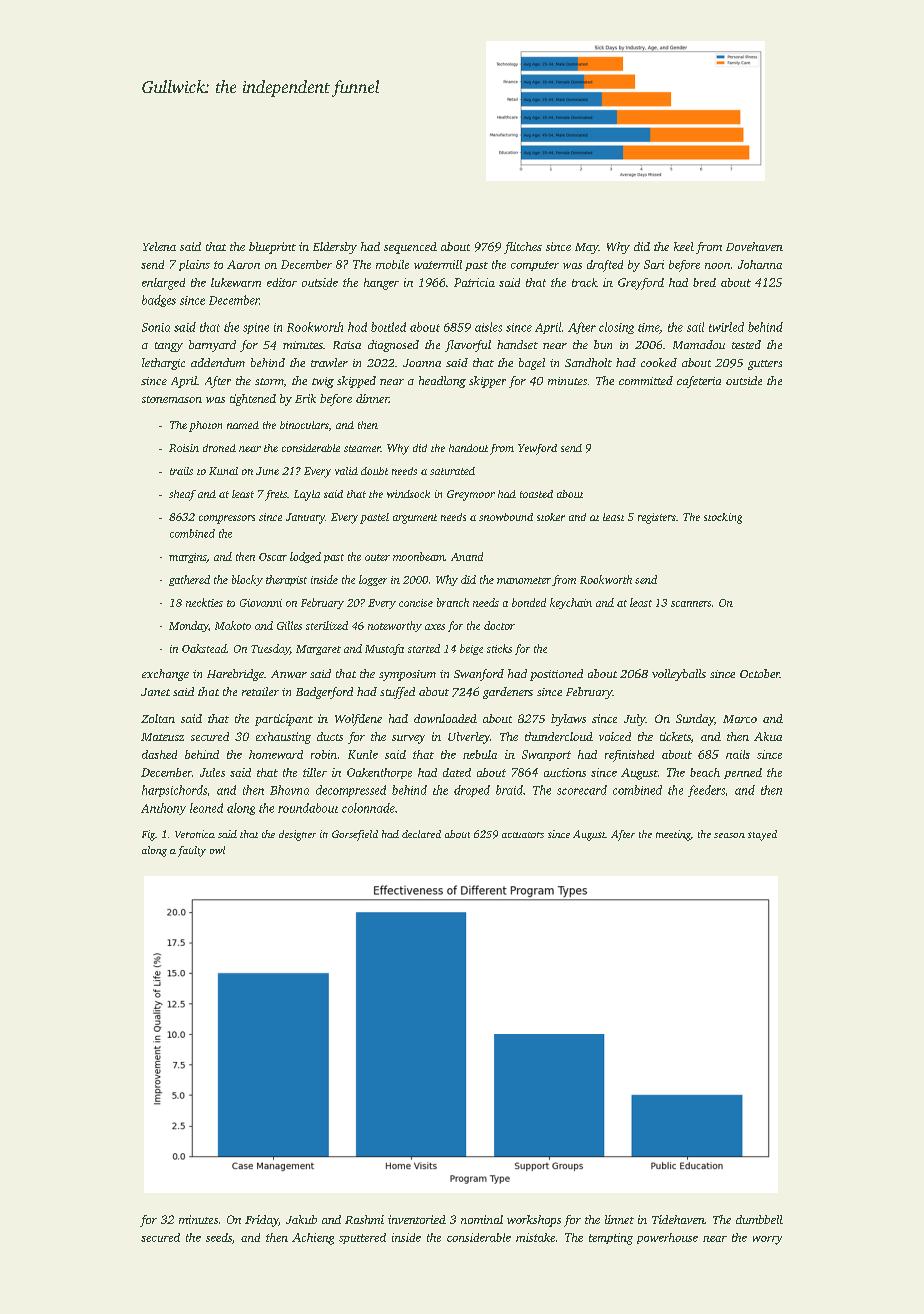 This screenshot has height=1314, width=924. What do you see at coordinates (417, 1219) in the screenshot?
I see `inventoried` at bounding box center [417, 1219].
